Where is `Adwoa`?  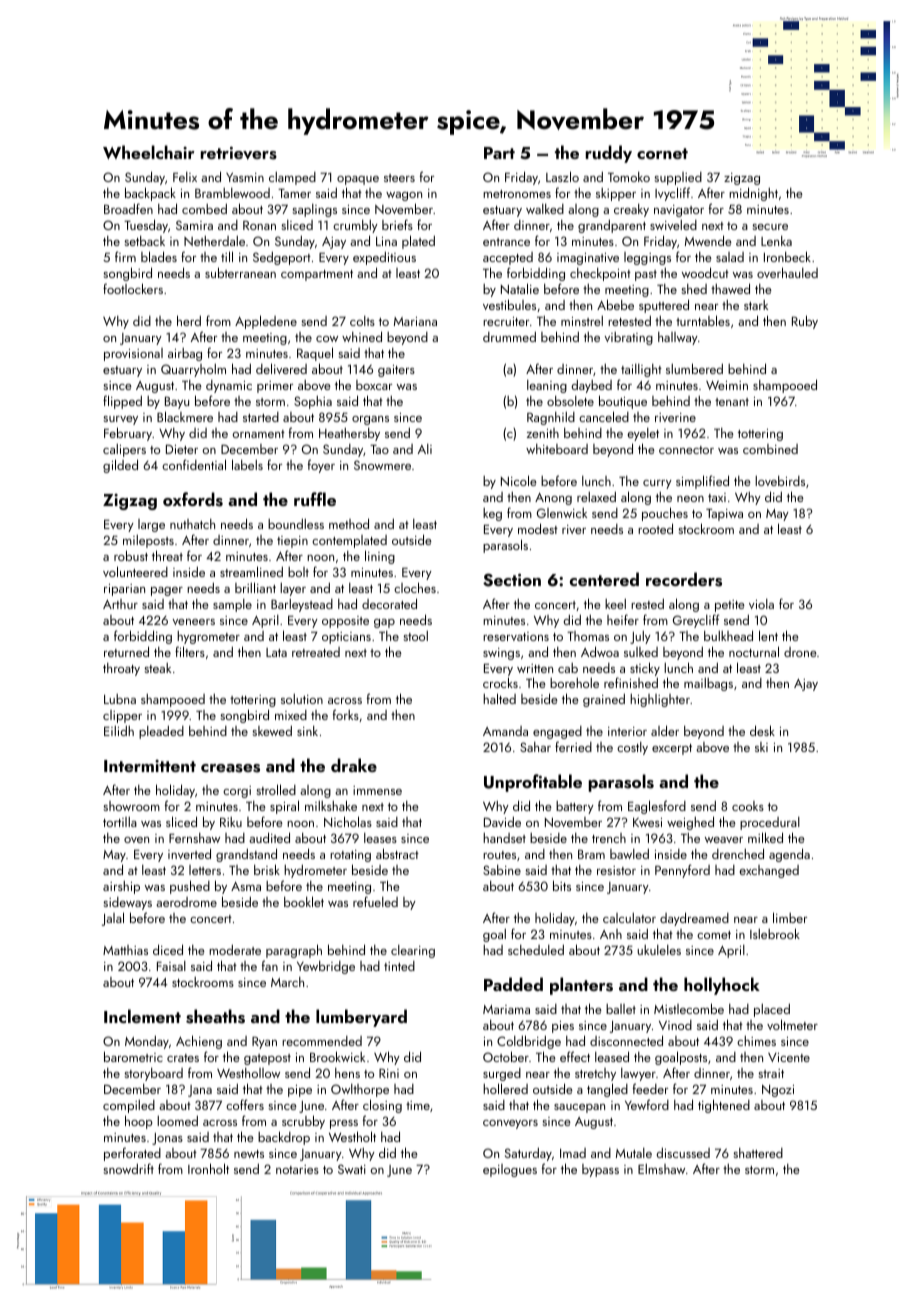
Adwoa is located at coordinates (600, 651).
